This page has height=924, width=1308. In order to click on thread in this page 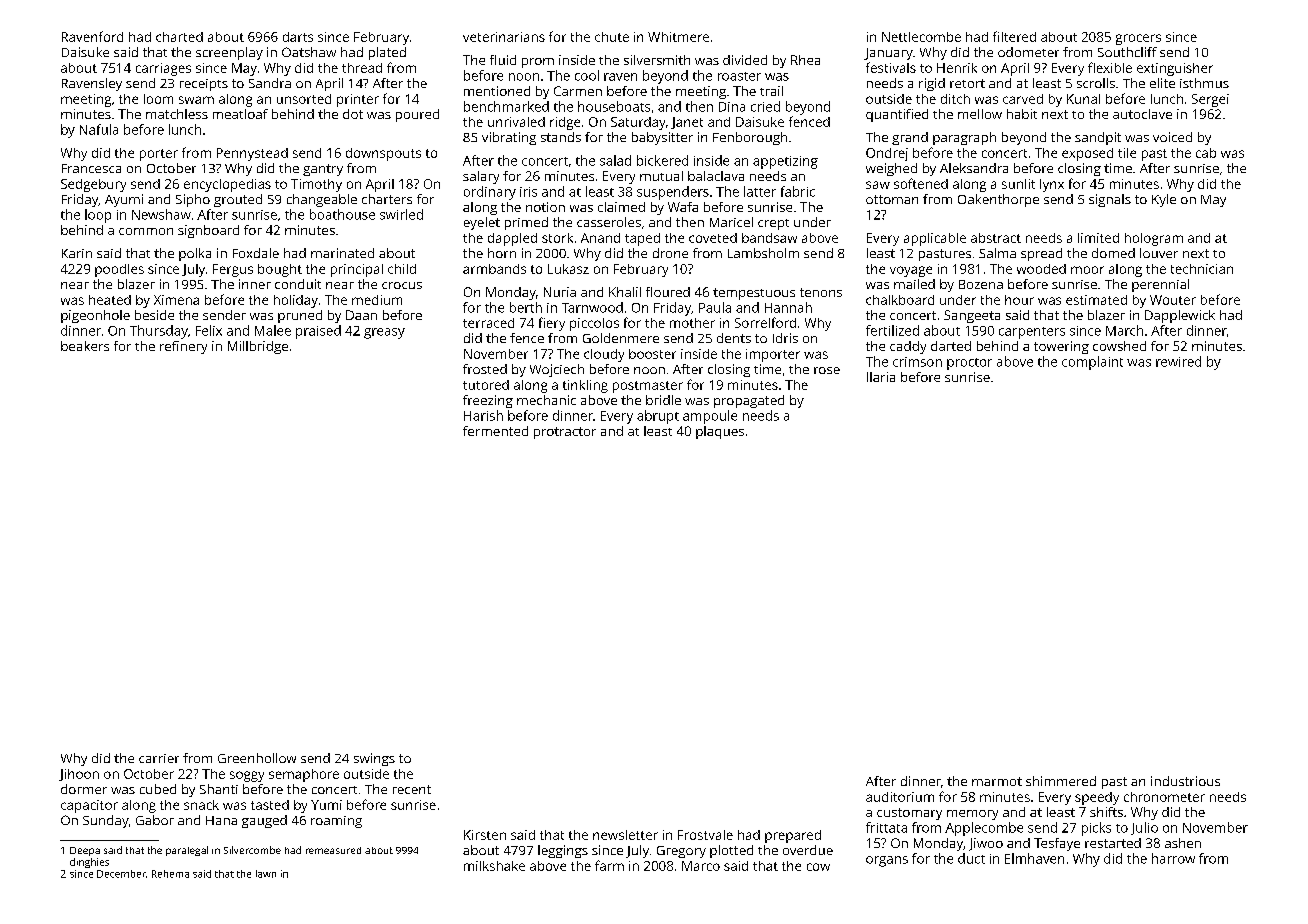, I will do `click(362, 68)`.
